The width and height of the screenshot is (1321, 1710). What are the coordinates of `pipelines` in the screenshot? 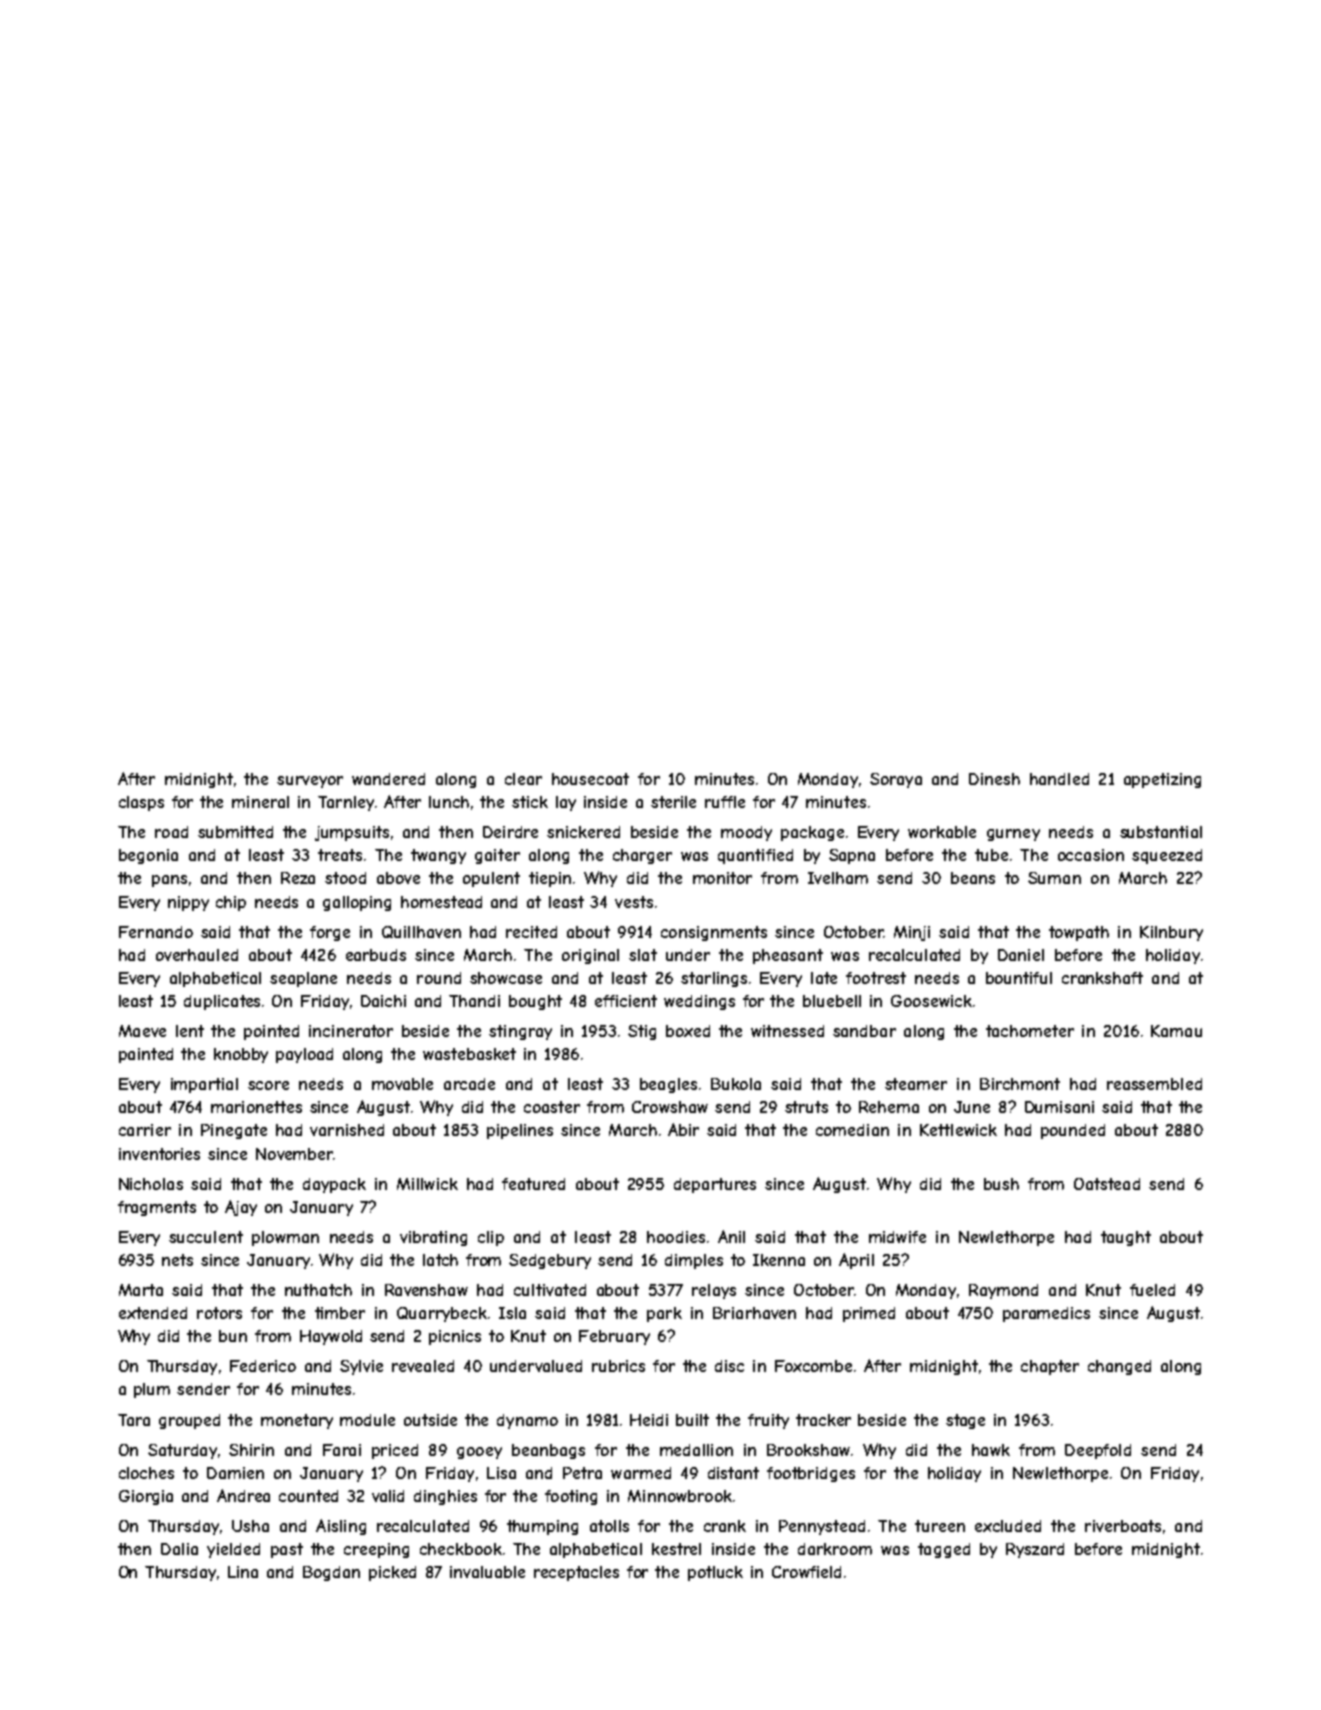 It's located at (520, 1131).
